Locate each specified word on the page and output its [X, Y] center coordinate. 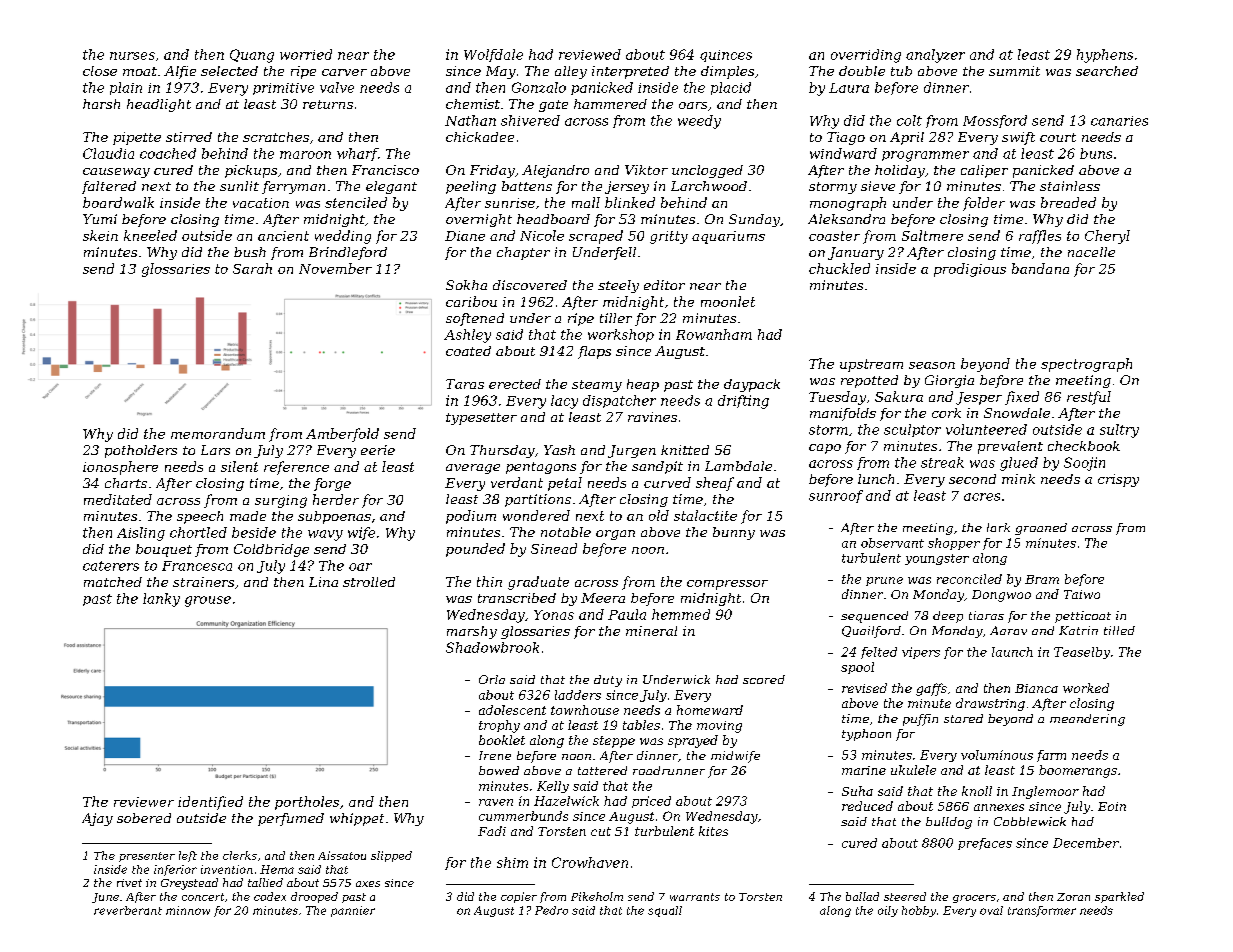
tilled [1119, 630]
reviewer [144, 802]
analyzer [935, 56]
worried [306, 54]
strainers [203, 582]
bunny [734, 533]
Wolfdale [493, 55]
